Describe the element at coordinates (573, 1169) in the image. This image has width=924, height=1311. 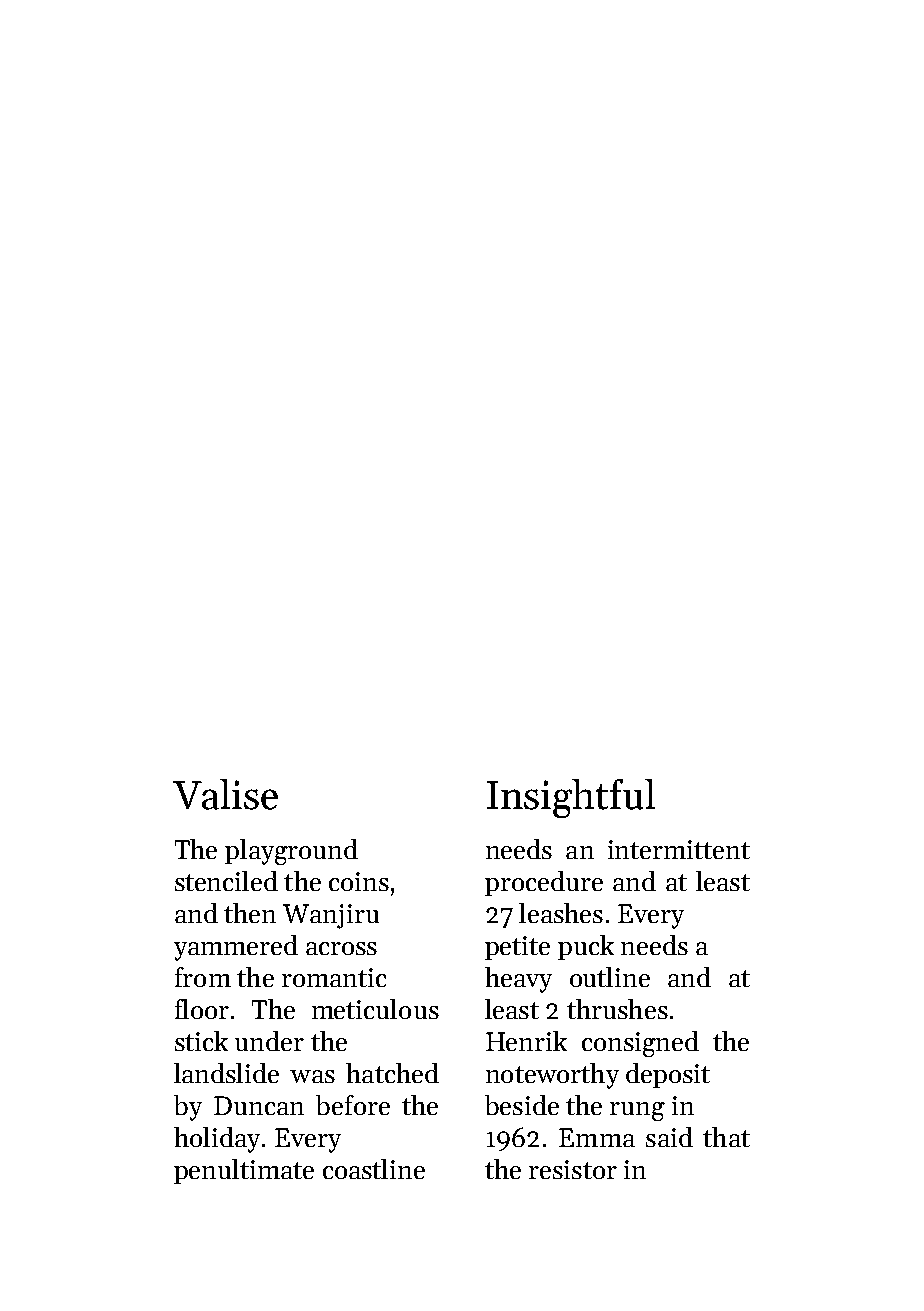
I see `resistor` at that location.
